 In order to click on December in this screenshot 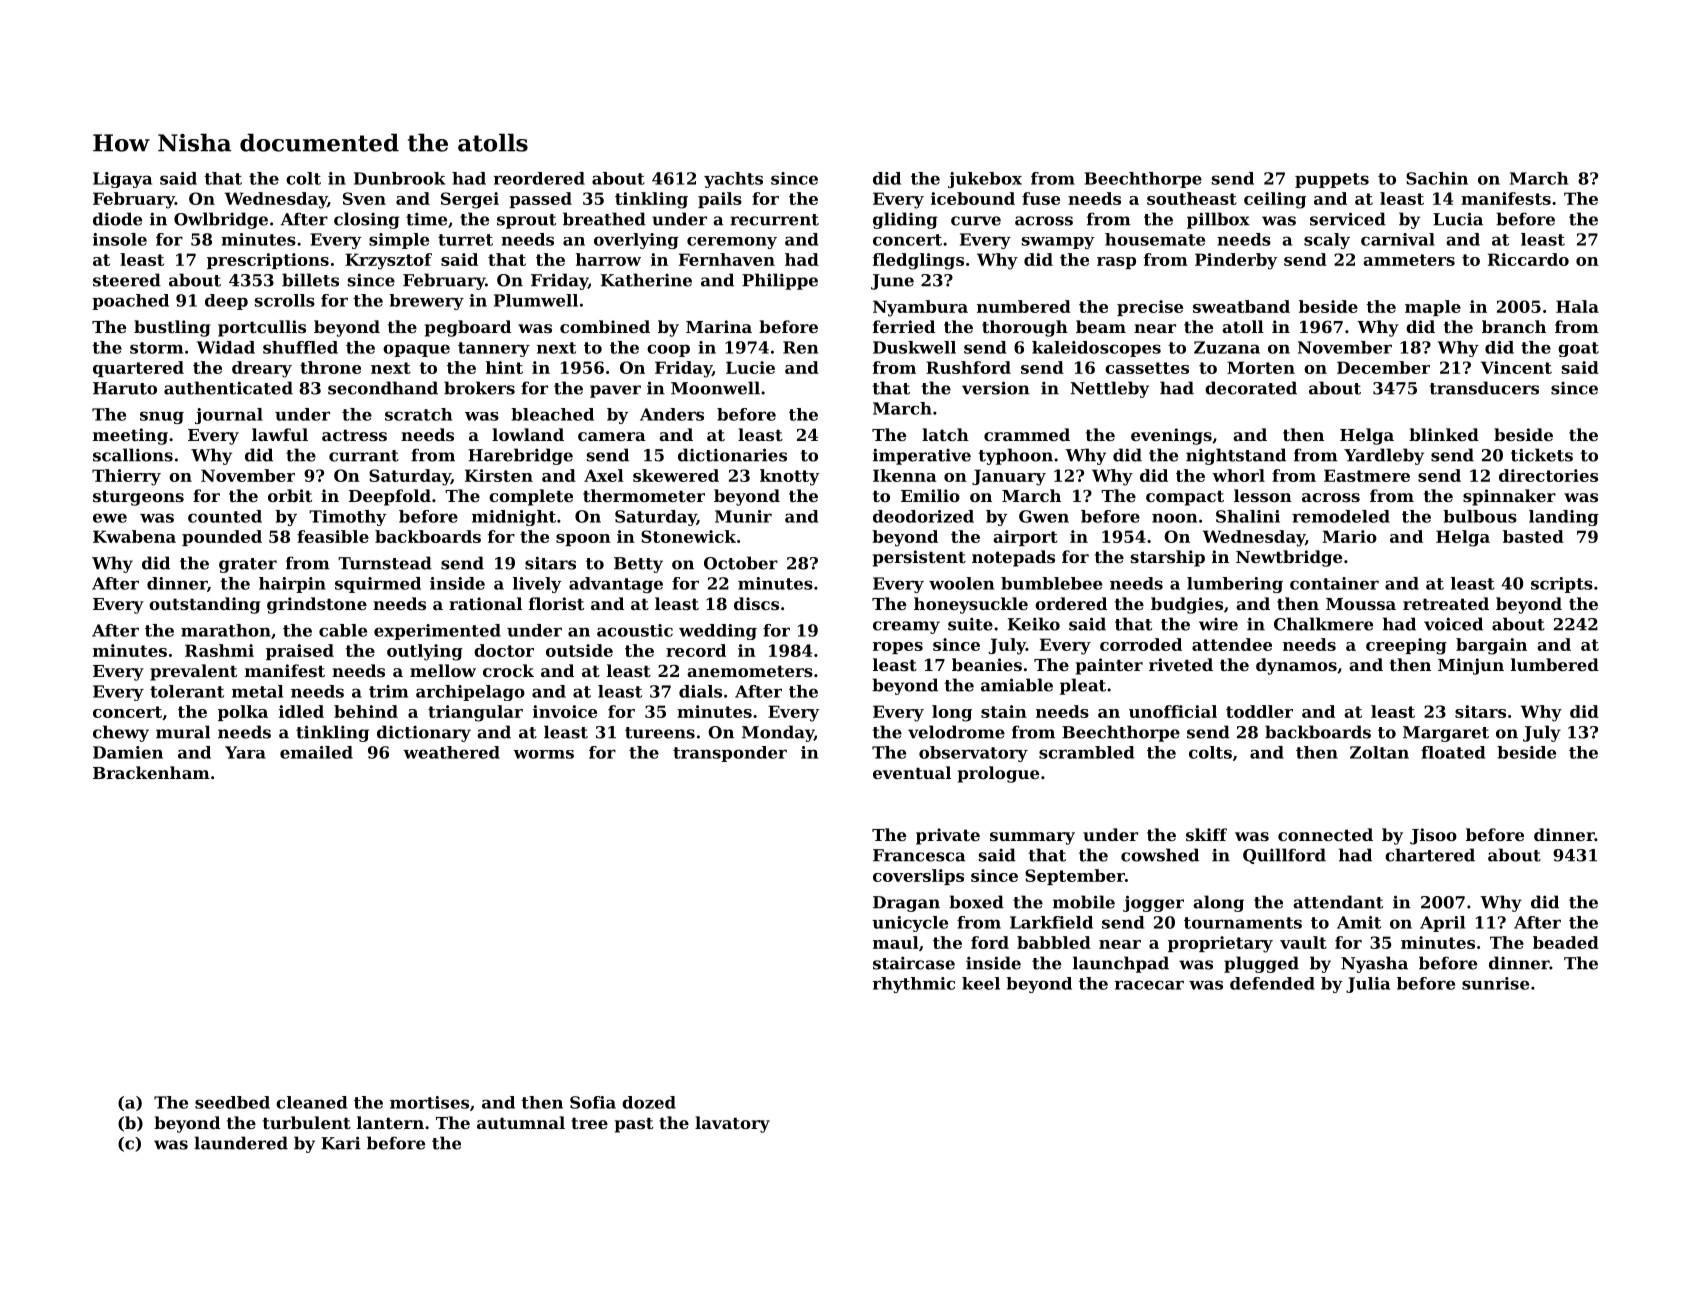, I will do `click(1383, 367)`.
